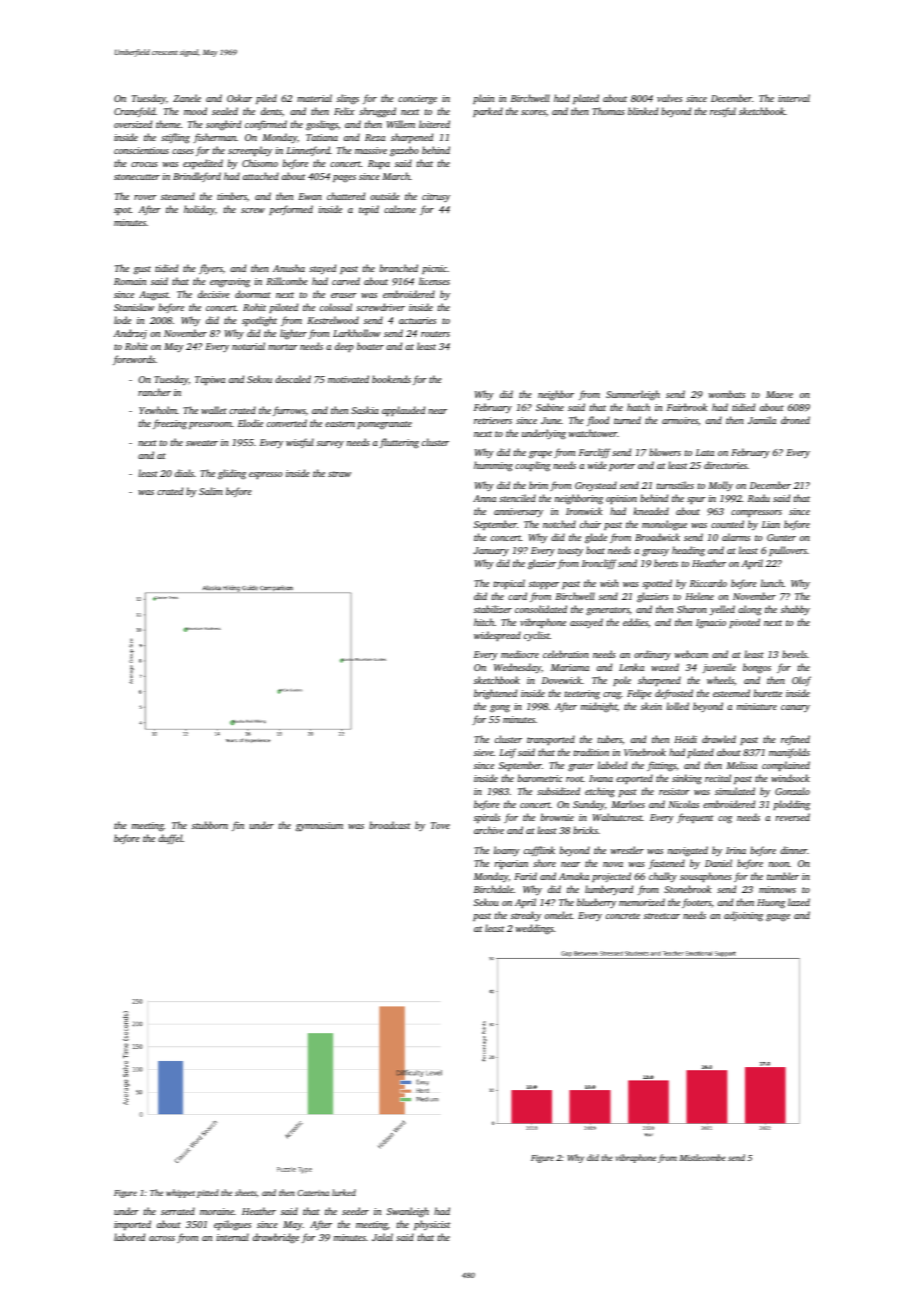  I want to click on Mistlecombe, so click(702, 1157).
